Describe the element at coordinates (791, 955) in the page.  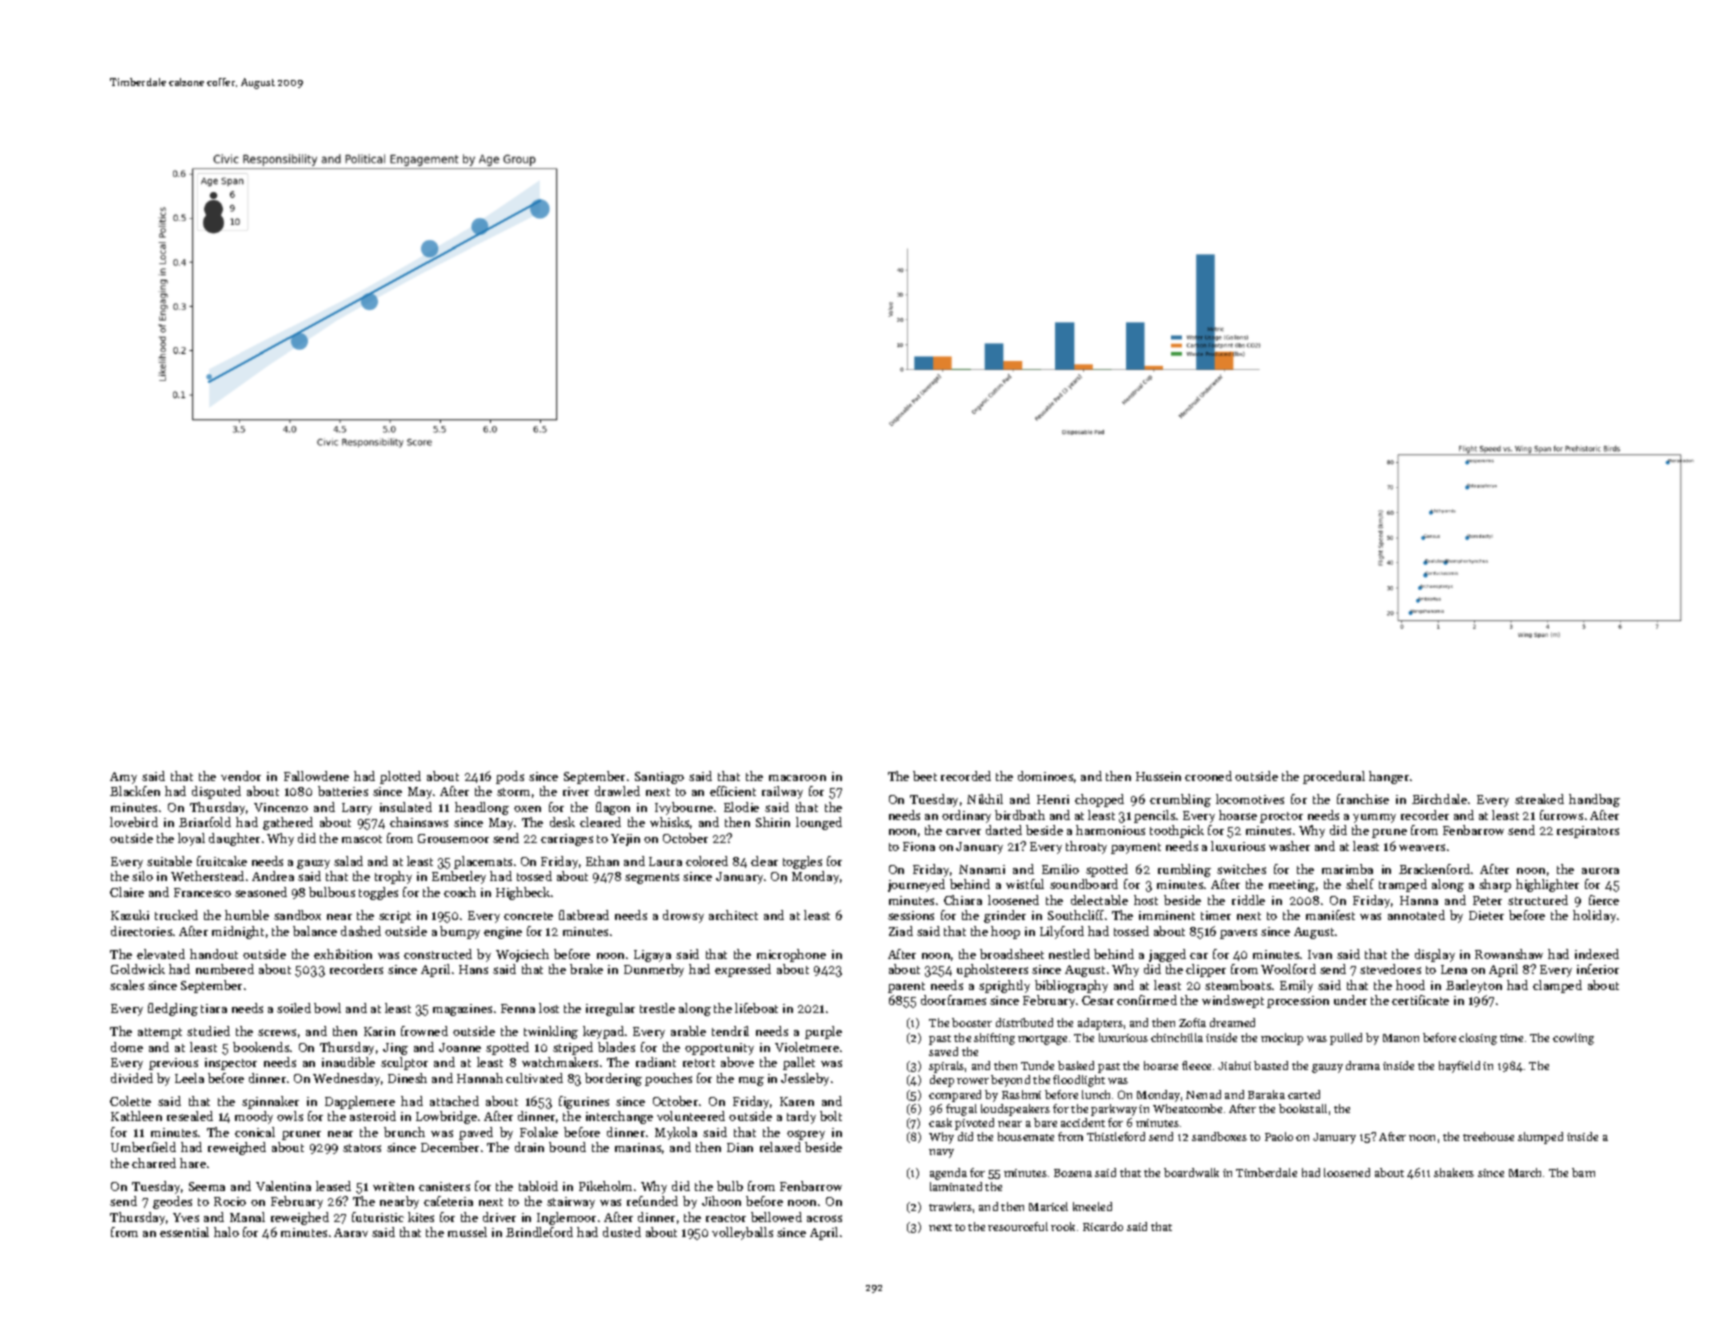
I see `microphone` at that location.
